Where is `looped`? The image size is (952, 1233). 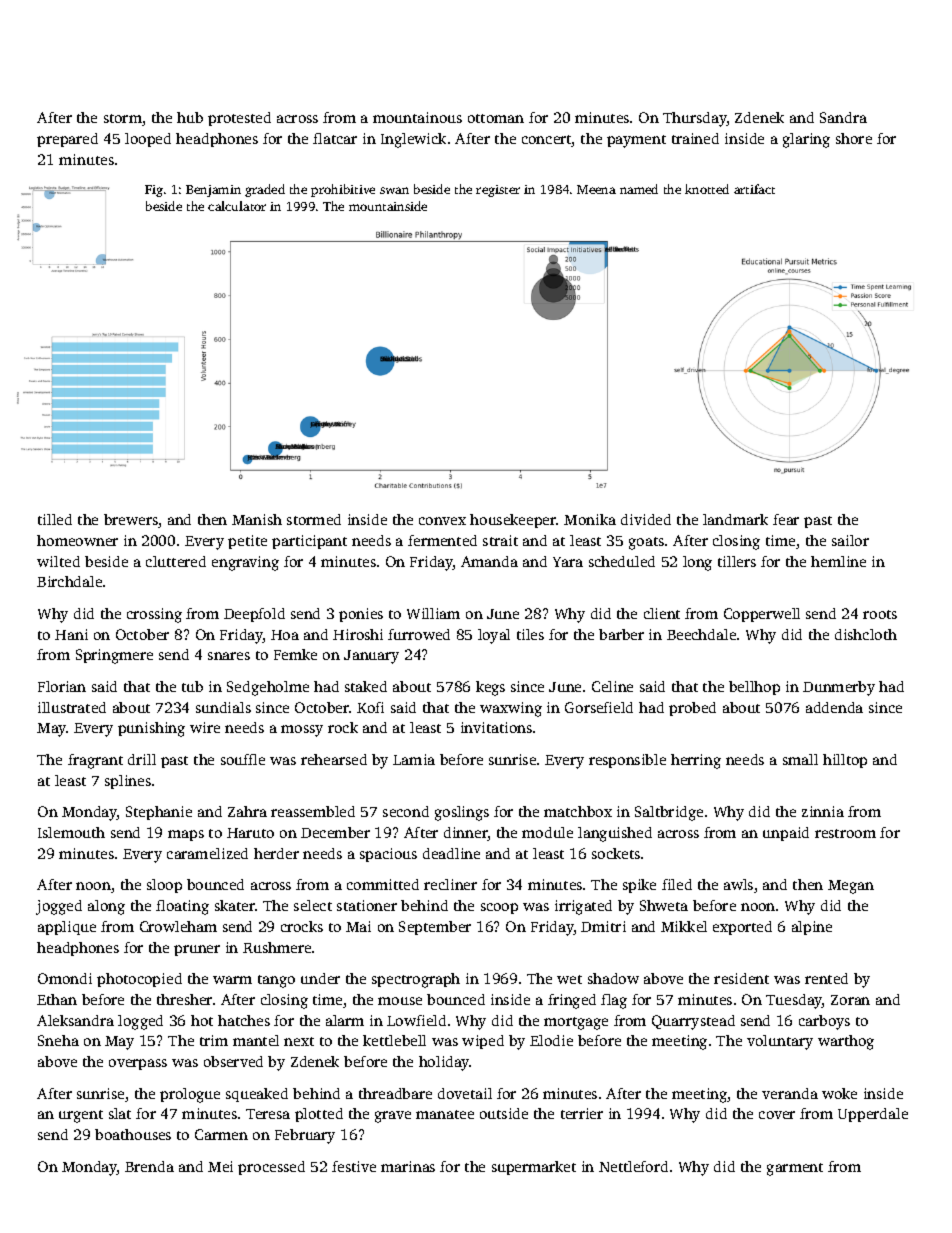
looped is located at coordinates (148, 140).
